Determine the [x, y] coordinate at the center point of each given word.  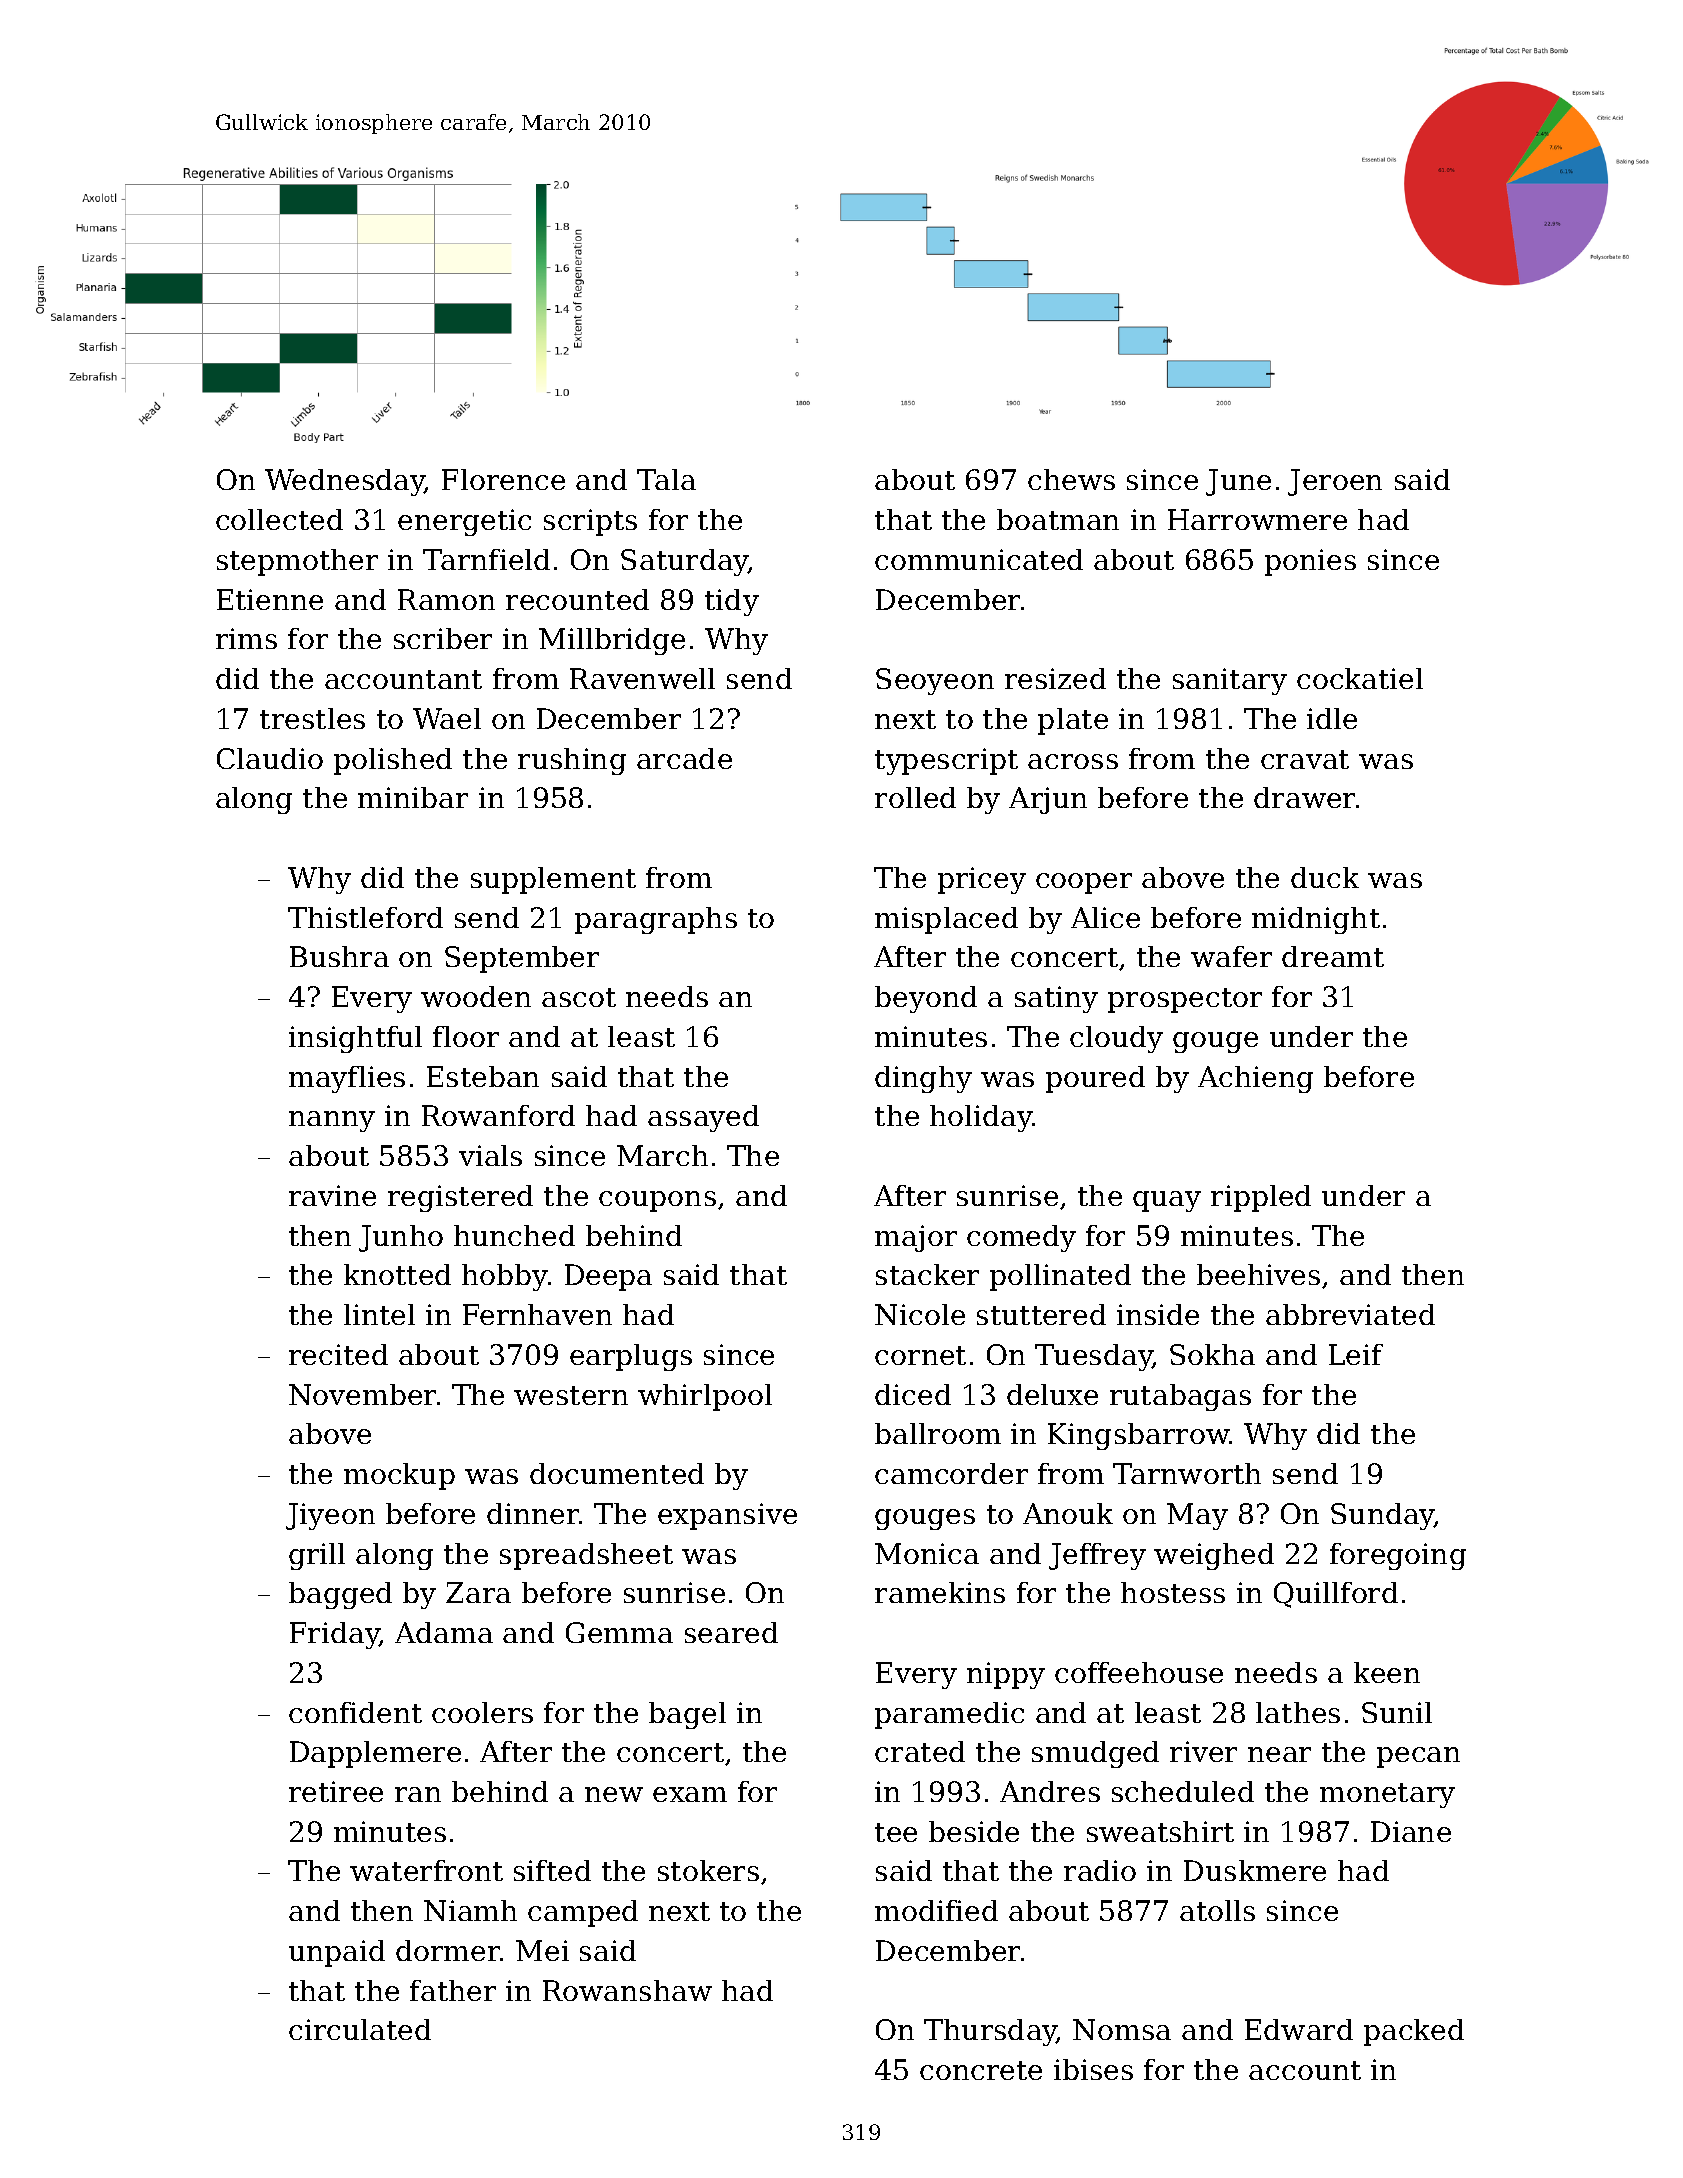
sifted [552, 1870]
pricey [982, 880]
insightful [355, 1039]
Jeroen [1335, 482]
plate [1073, 721]
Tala [666, 479]
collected [279, 519]
